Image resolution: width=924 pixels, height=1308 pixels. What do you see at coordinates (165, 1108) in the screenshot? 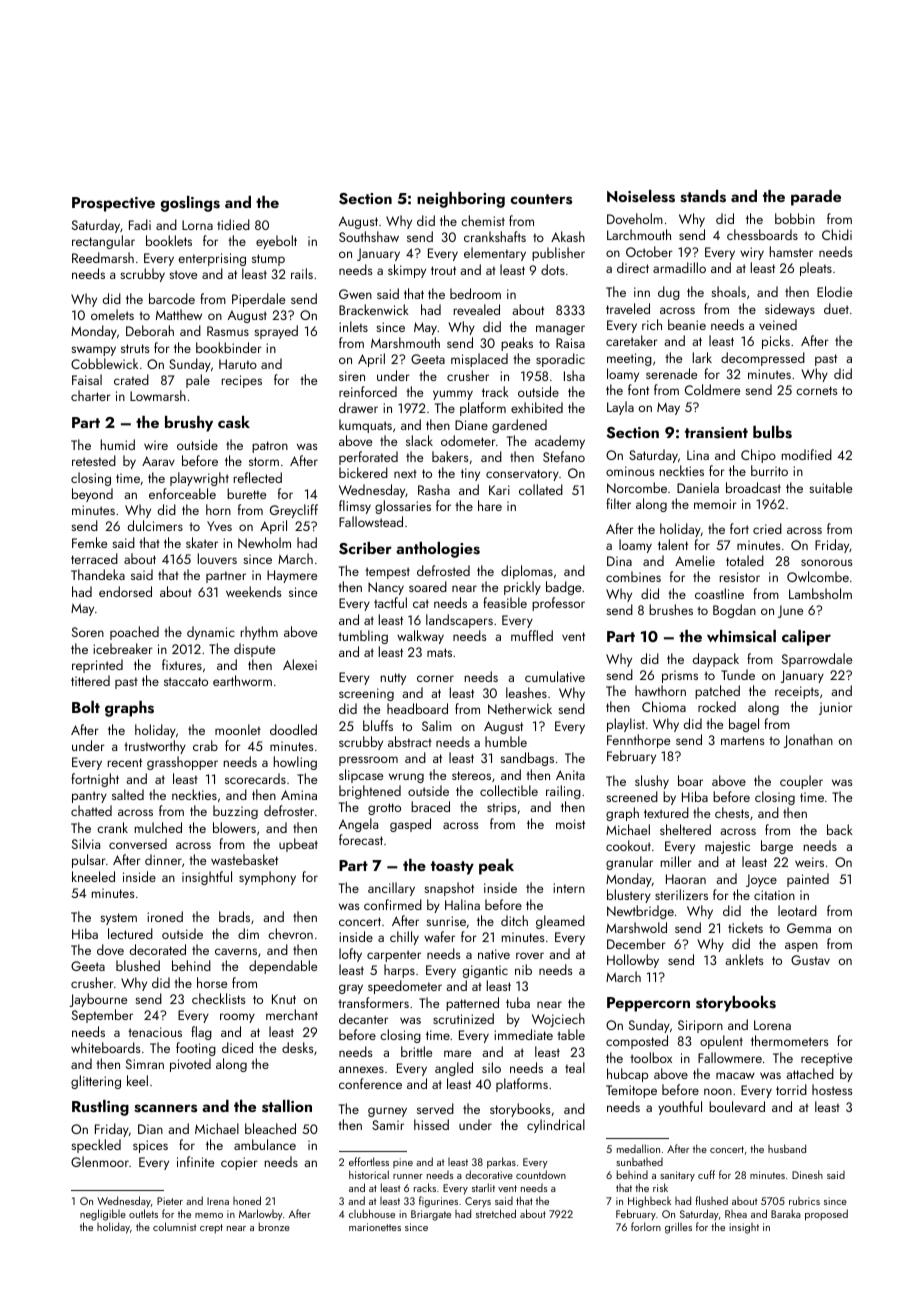
I see `scanners` at bounding box center [165, 1108].
